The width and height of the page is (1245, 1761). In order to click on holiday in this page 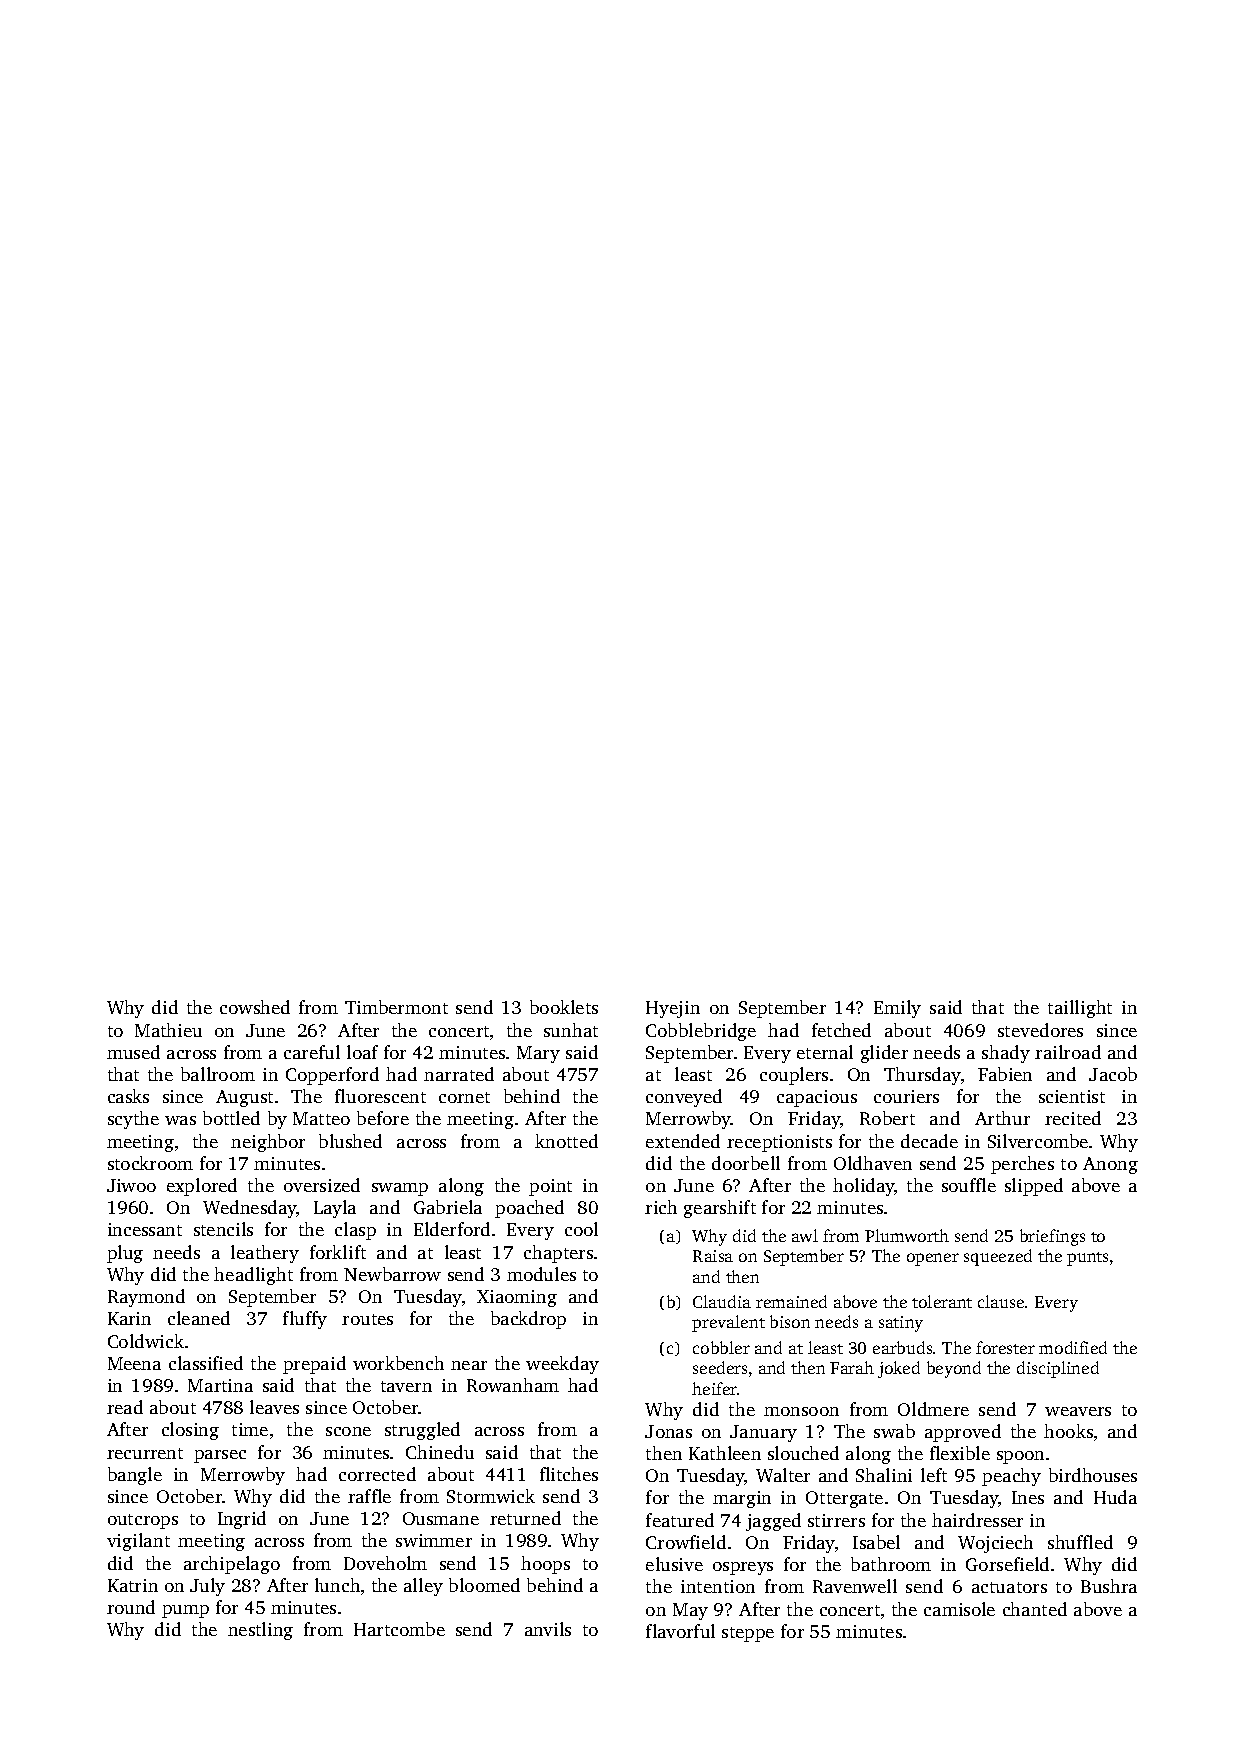, I will do `click(864, 1187)`.
